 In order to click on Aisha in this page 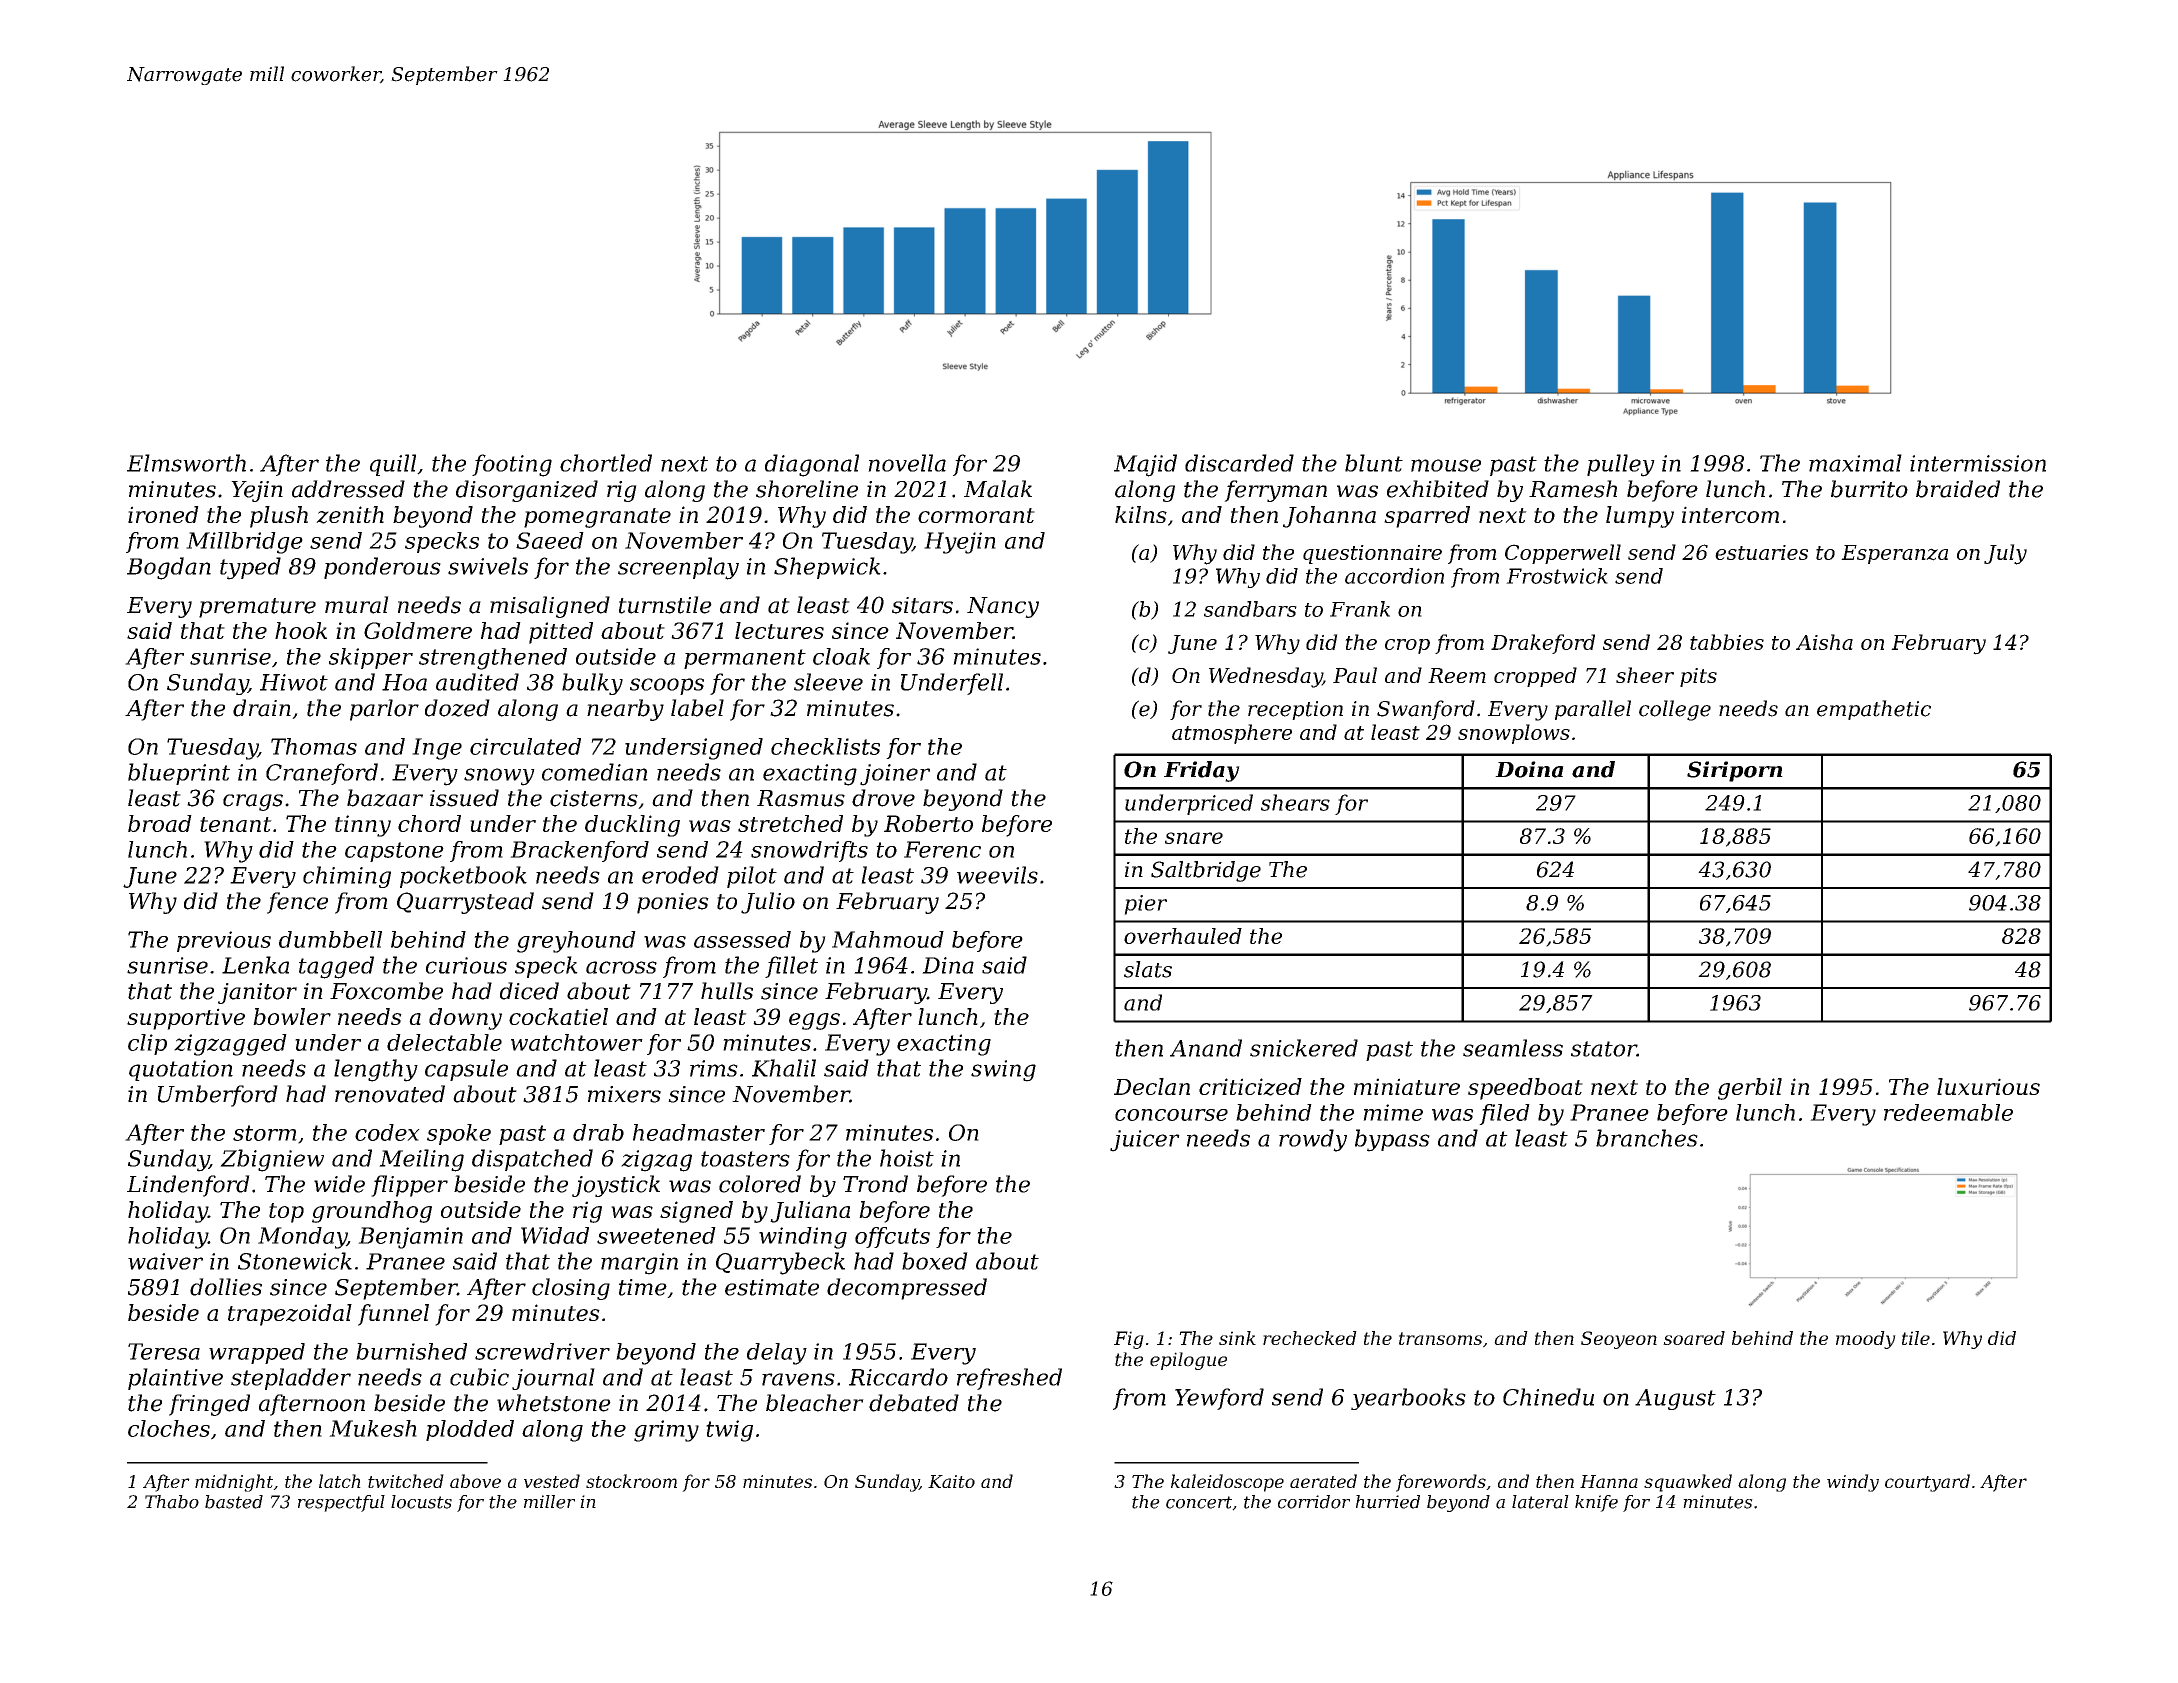, I will do `click(1824, 642)`.
